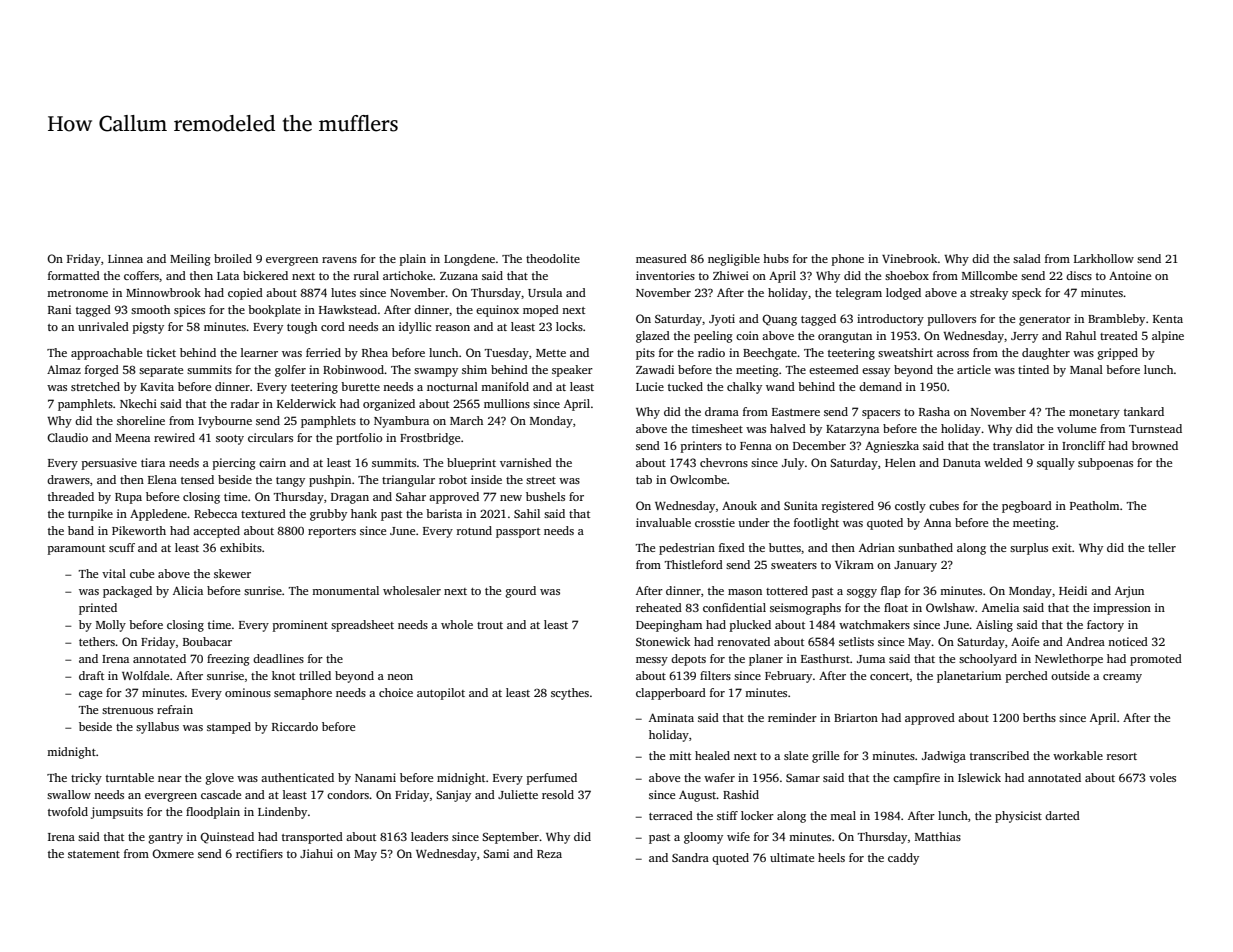 The image size is (1233, 952). What do you see at coordinates (316, 853) in the screenshot?
I see `Jiahui` at bounding box center [316, 853].
